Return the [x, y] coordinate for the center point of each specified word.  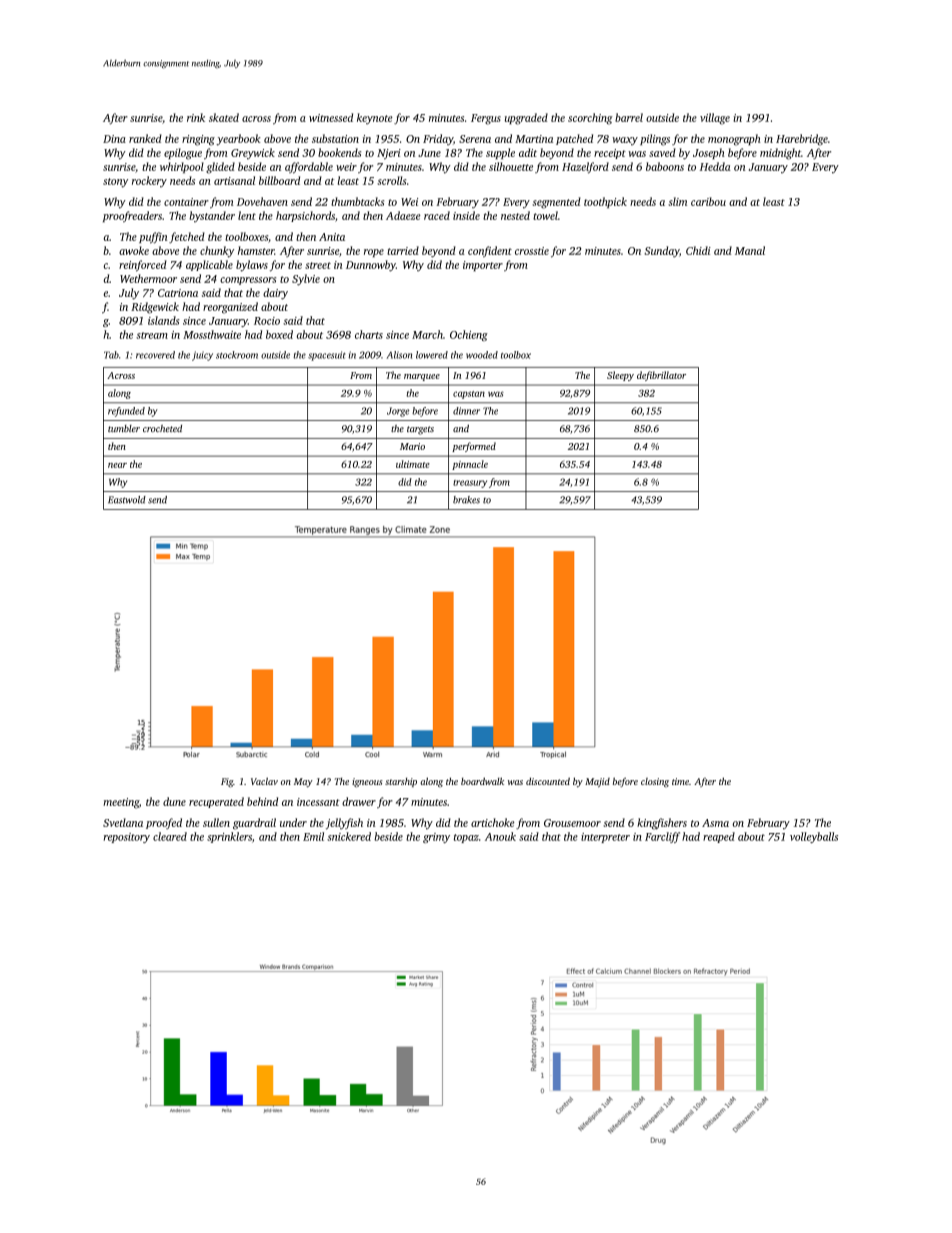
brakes [466, 500]
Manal [750, 250]
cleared [170, 836]
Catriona [178, 293]
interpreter [605, 838]
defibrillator [661, 376]
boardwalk [482, 781]
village [715, 119]
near [117, 465]
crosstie [532, 251]
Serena [475, 139]
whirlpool [182, 167]
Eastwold [127, 500]
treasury [470, 484]
